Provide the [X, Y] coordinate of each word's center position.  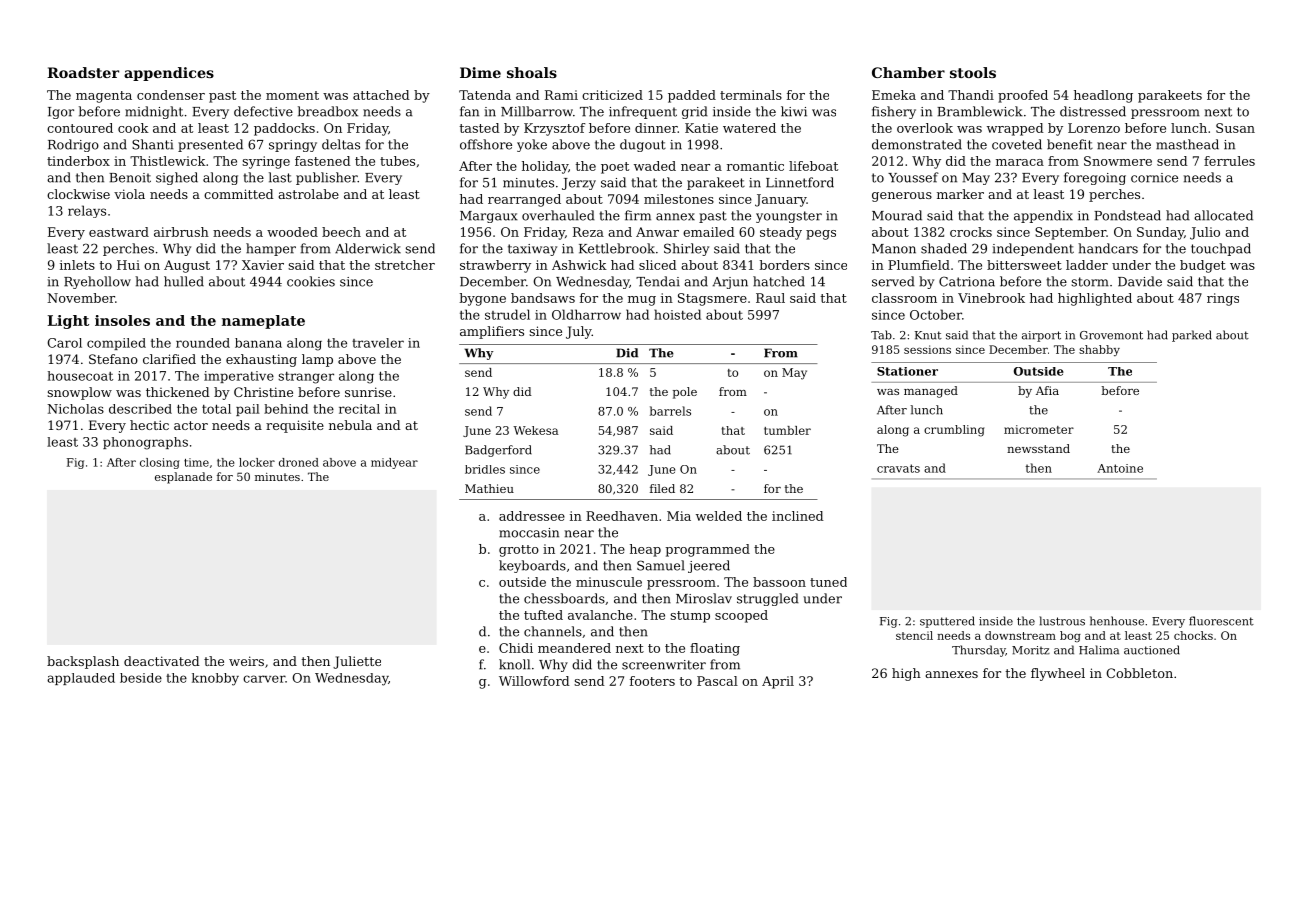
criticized [612, 95]
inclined [798, 516]
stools [973, 72]
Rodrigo [73, 145]
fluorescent [1221, 621]
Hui [128, 265]
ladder [1087, 265]
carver [264, 679]
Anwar [657, 232]
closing [160, 463]
